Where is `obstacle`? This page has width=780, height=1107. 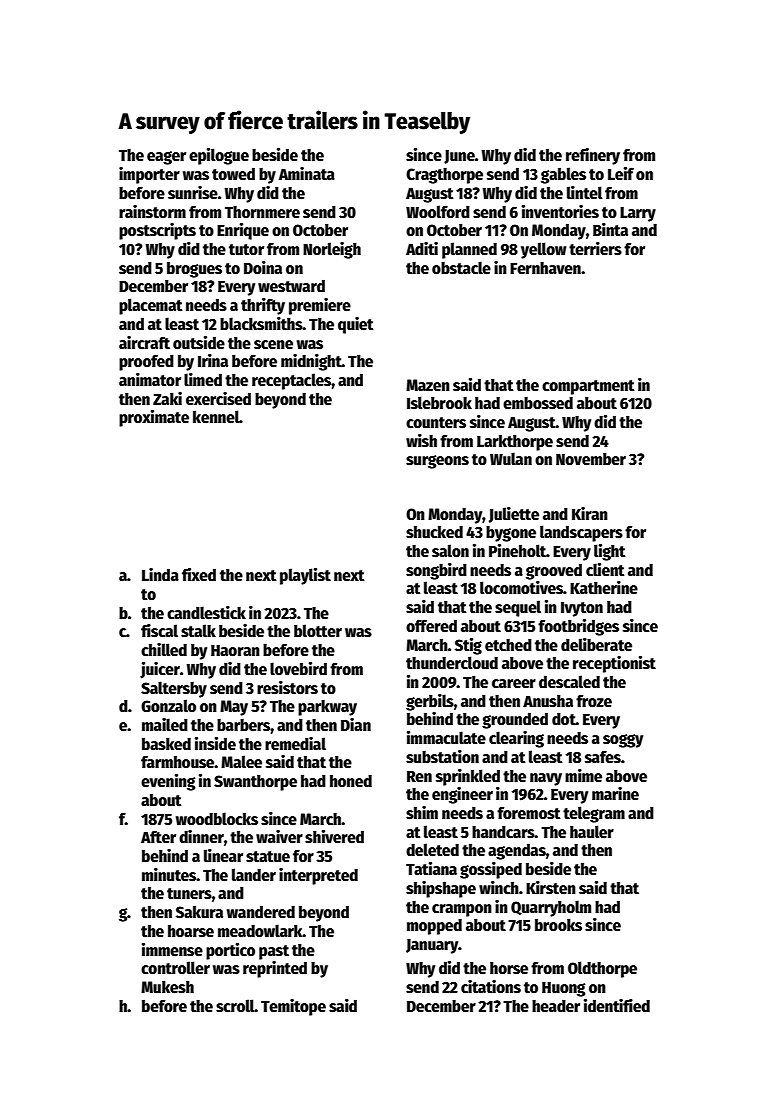
obstacle is located at coordinates (461, 268).
